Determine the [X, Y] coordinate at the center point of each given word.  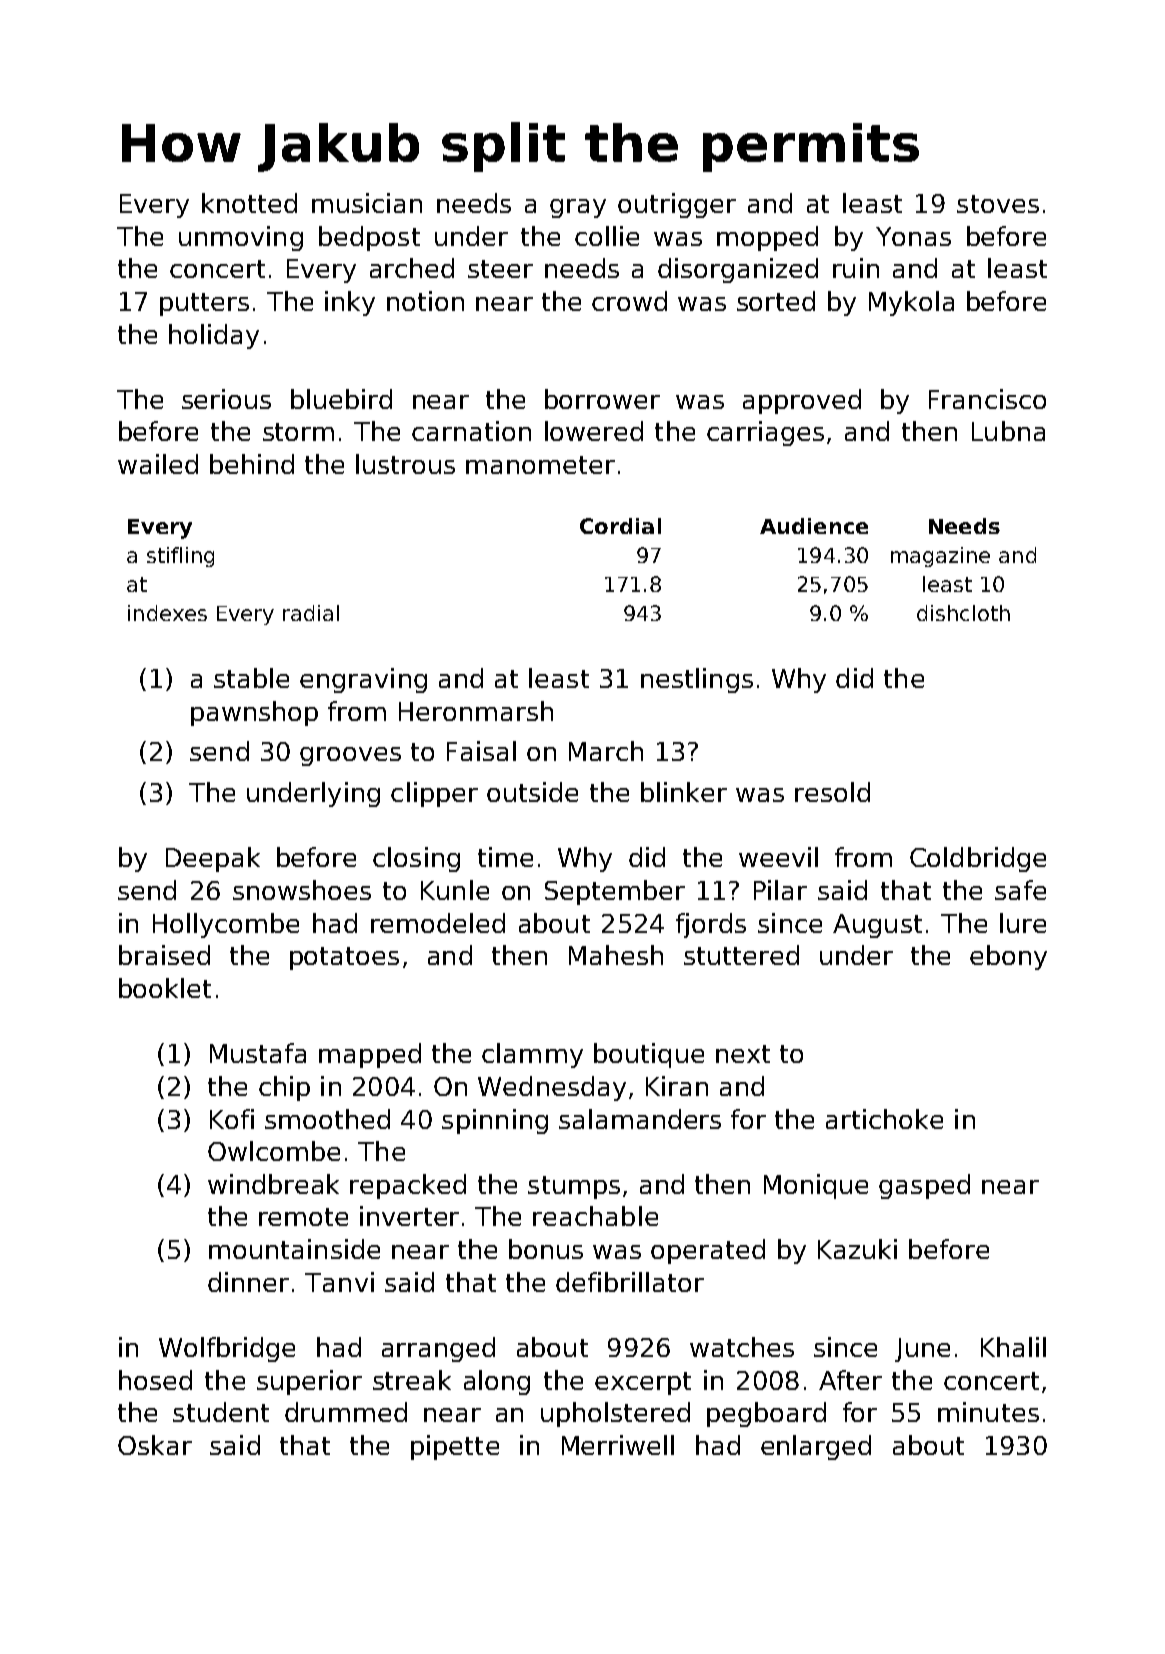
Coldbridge [978, 859]
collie [607, 236]
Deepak [213, 859]
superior [309, 1382]
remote [303, 1217]
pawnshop [254, 713]
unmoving [241, 238]
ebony [1008, 957]
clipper [434, 794]
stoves [998, 204]
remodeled [438, 923]
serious [226, 399]
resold [832, 792]
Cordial [620, 526]
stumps [574, 1187]
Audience [814, 526]
